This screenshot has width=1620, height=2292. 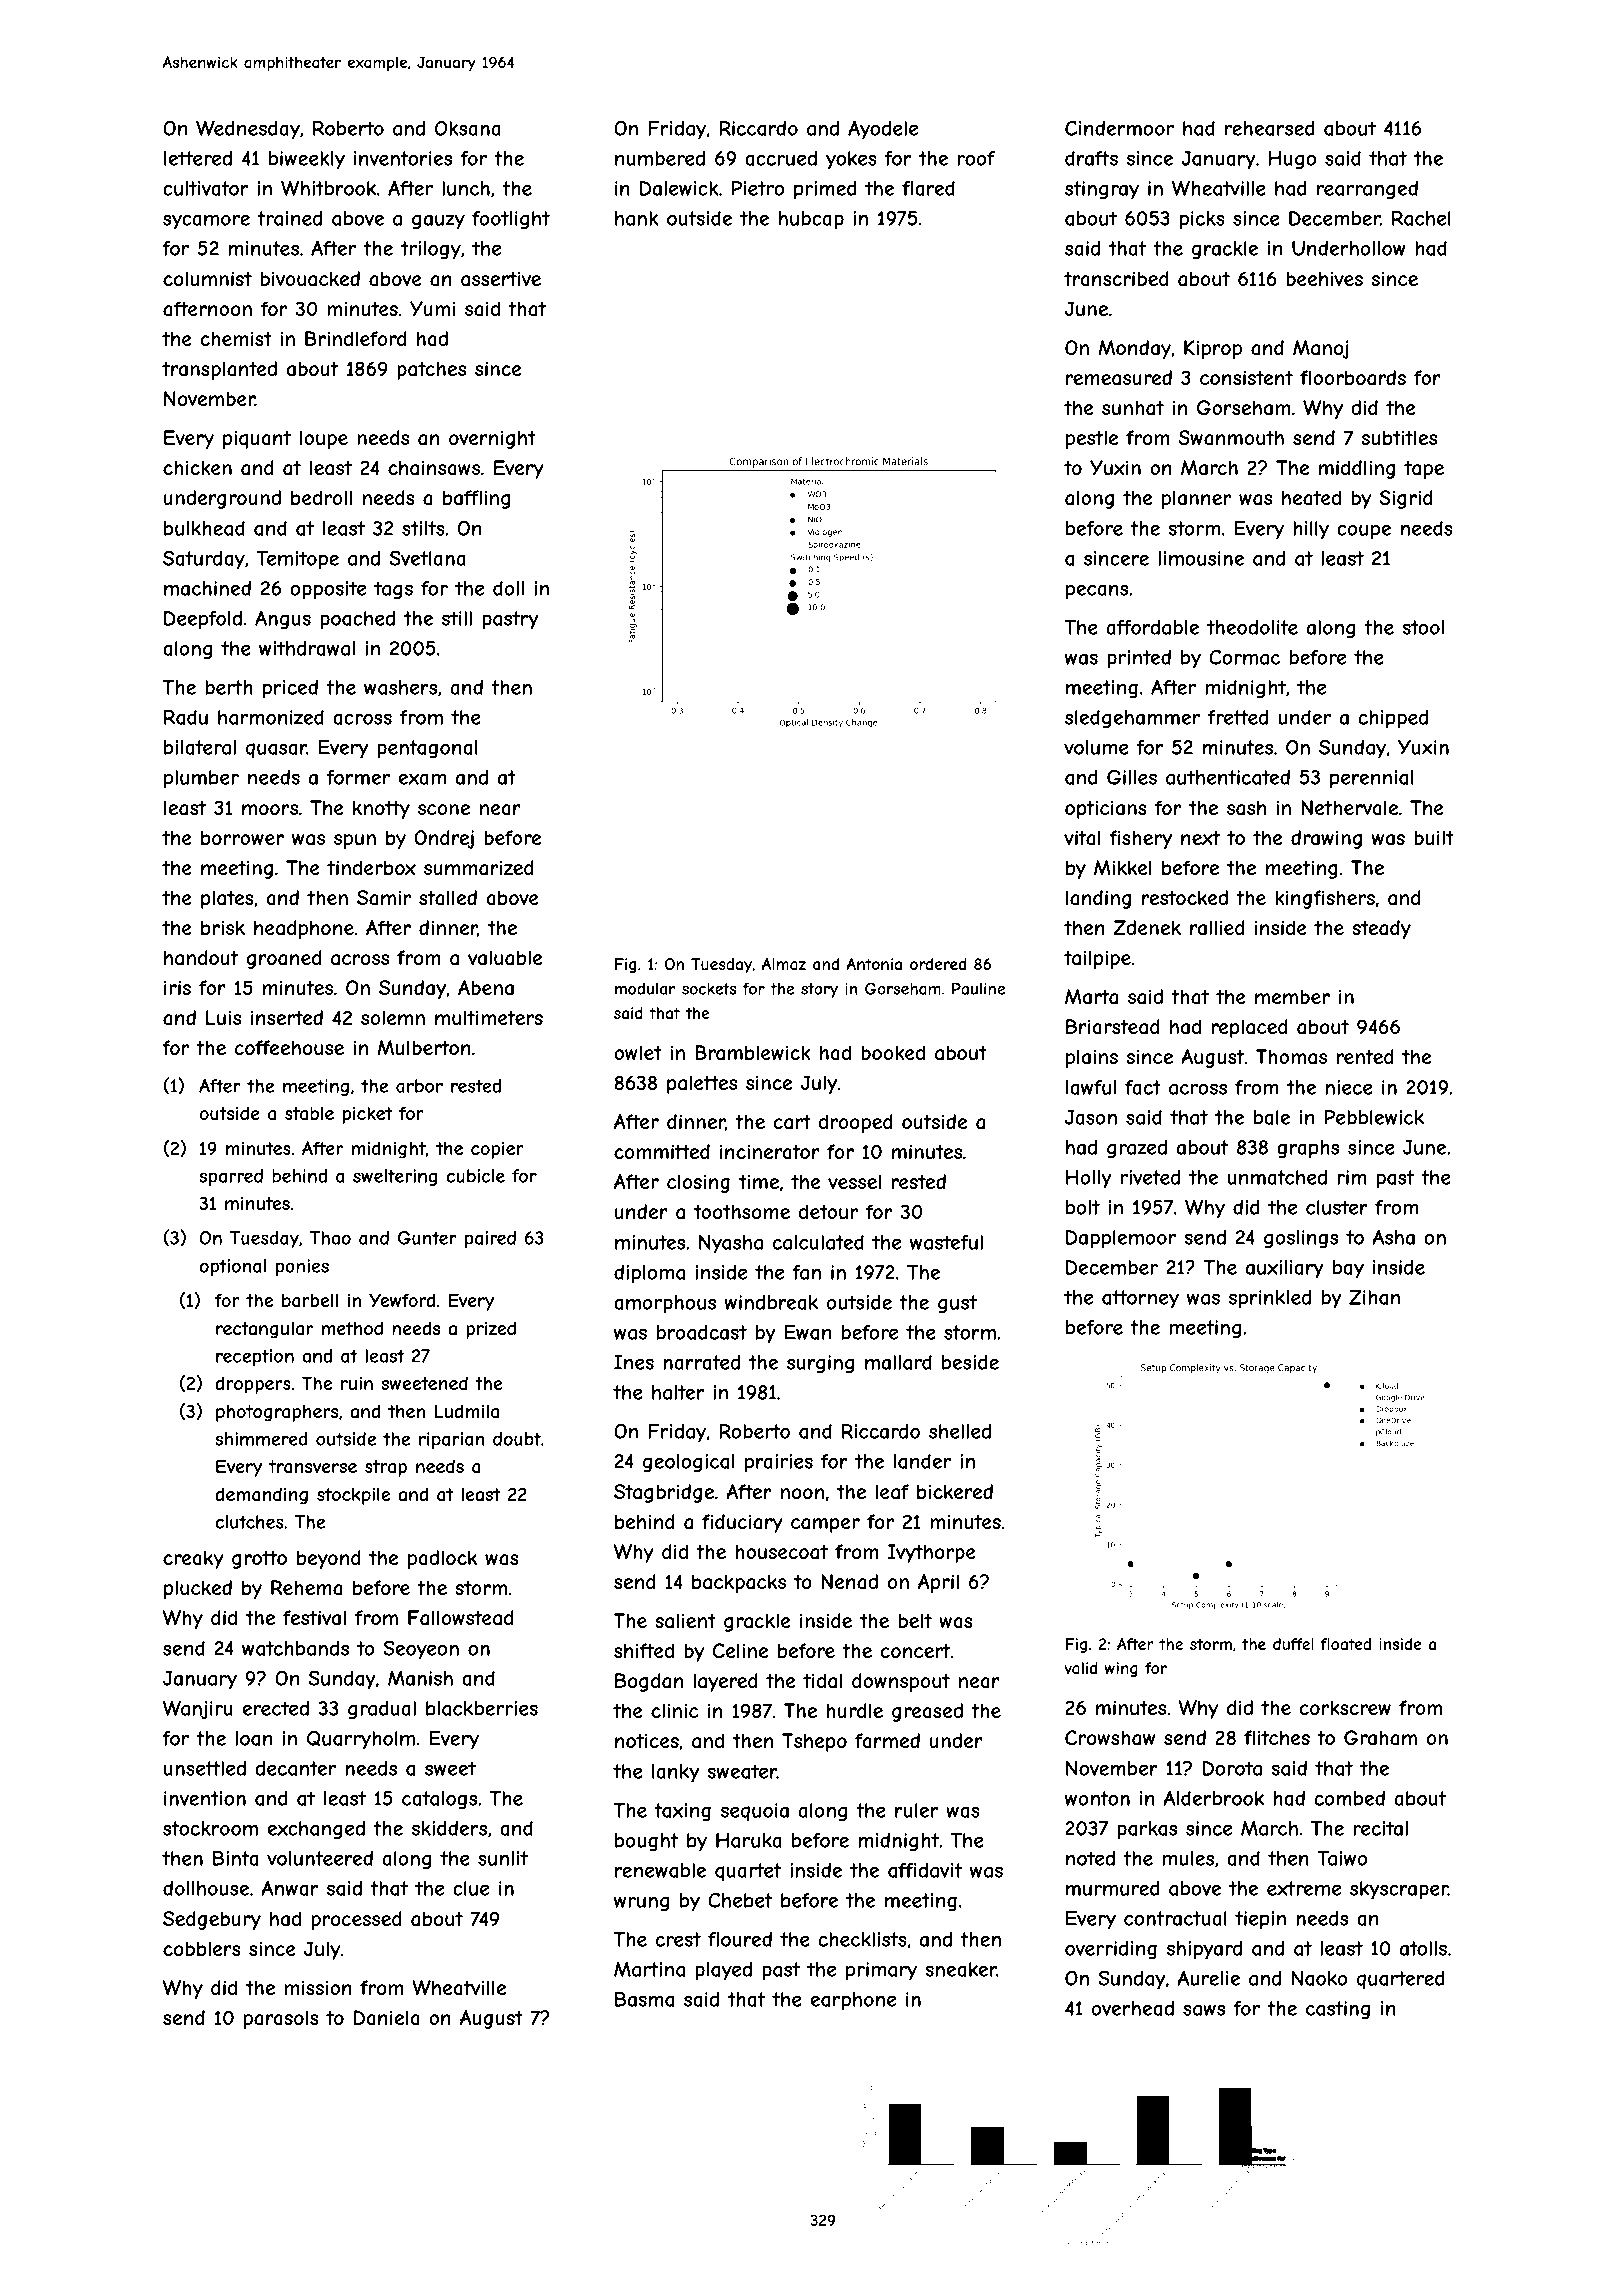 I want to click on volume, so click(x=1096, y=747).
